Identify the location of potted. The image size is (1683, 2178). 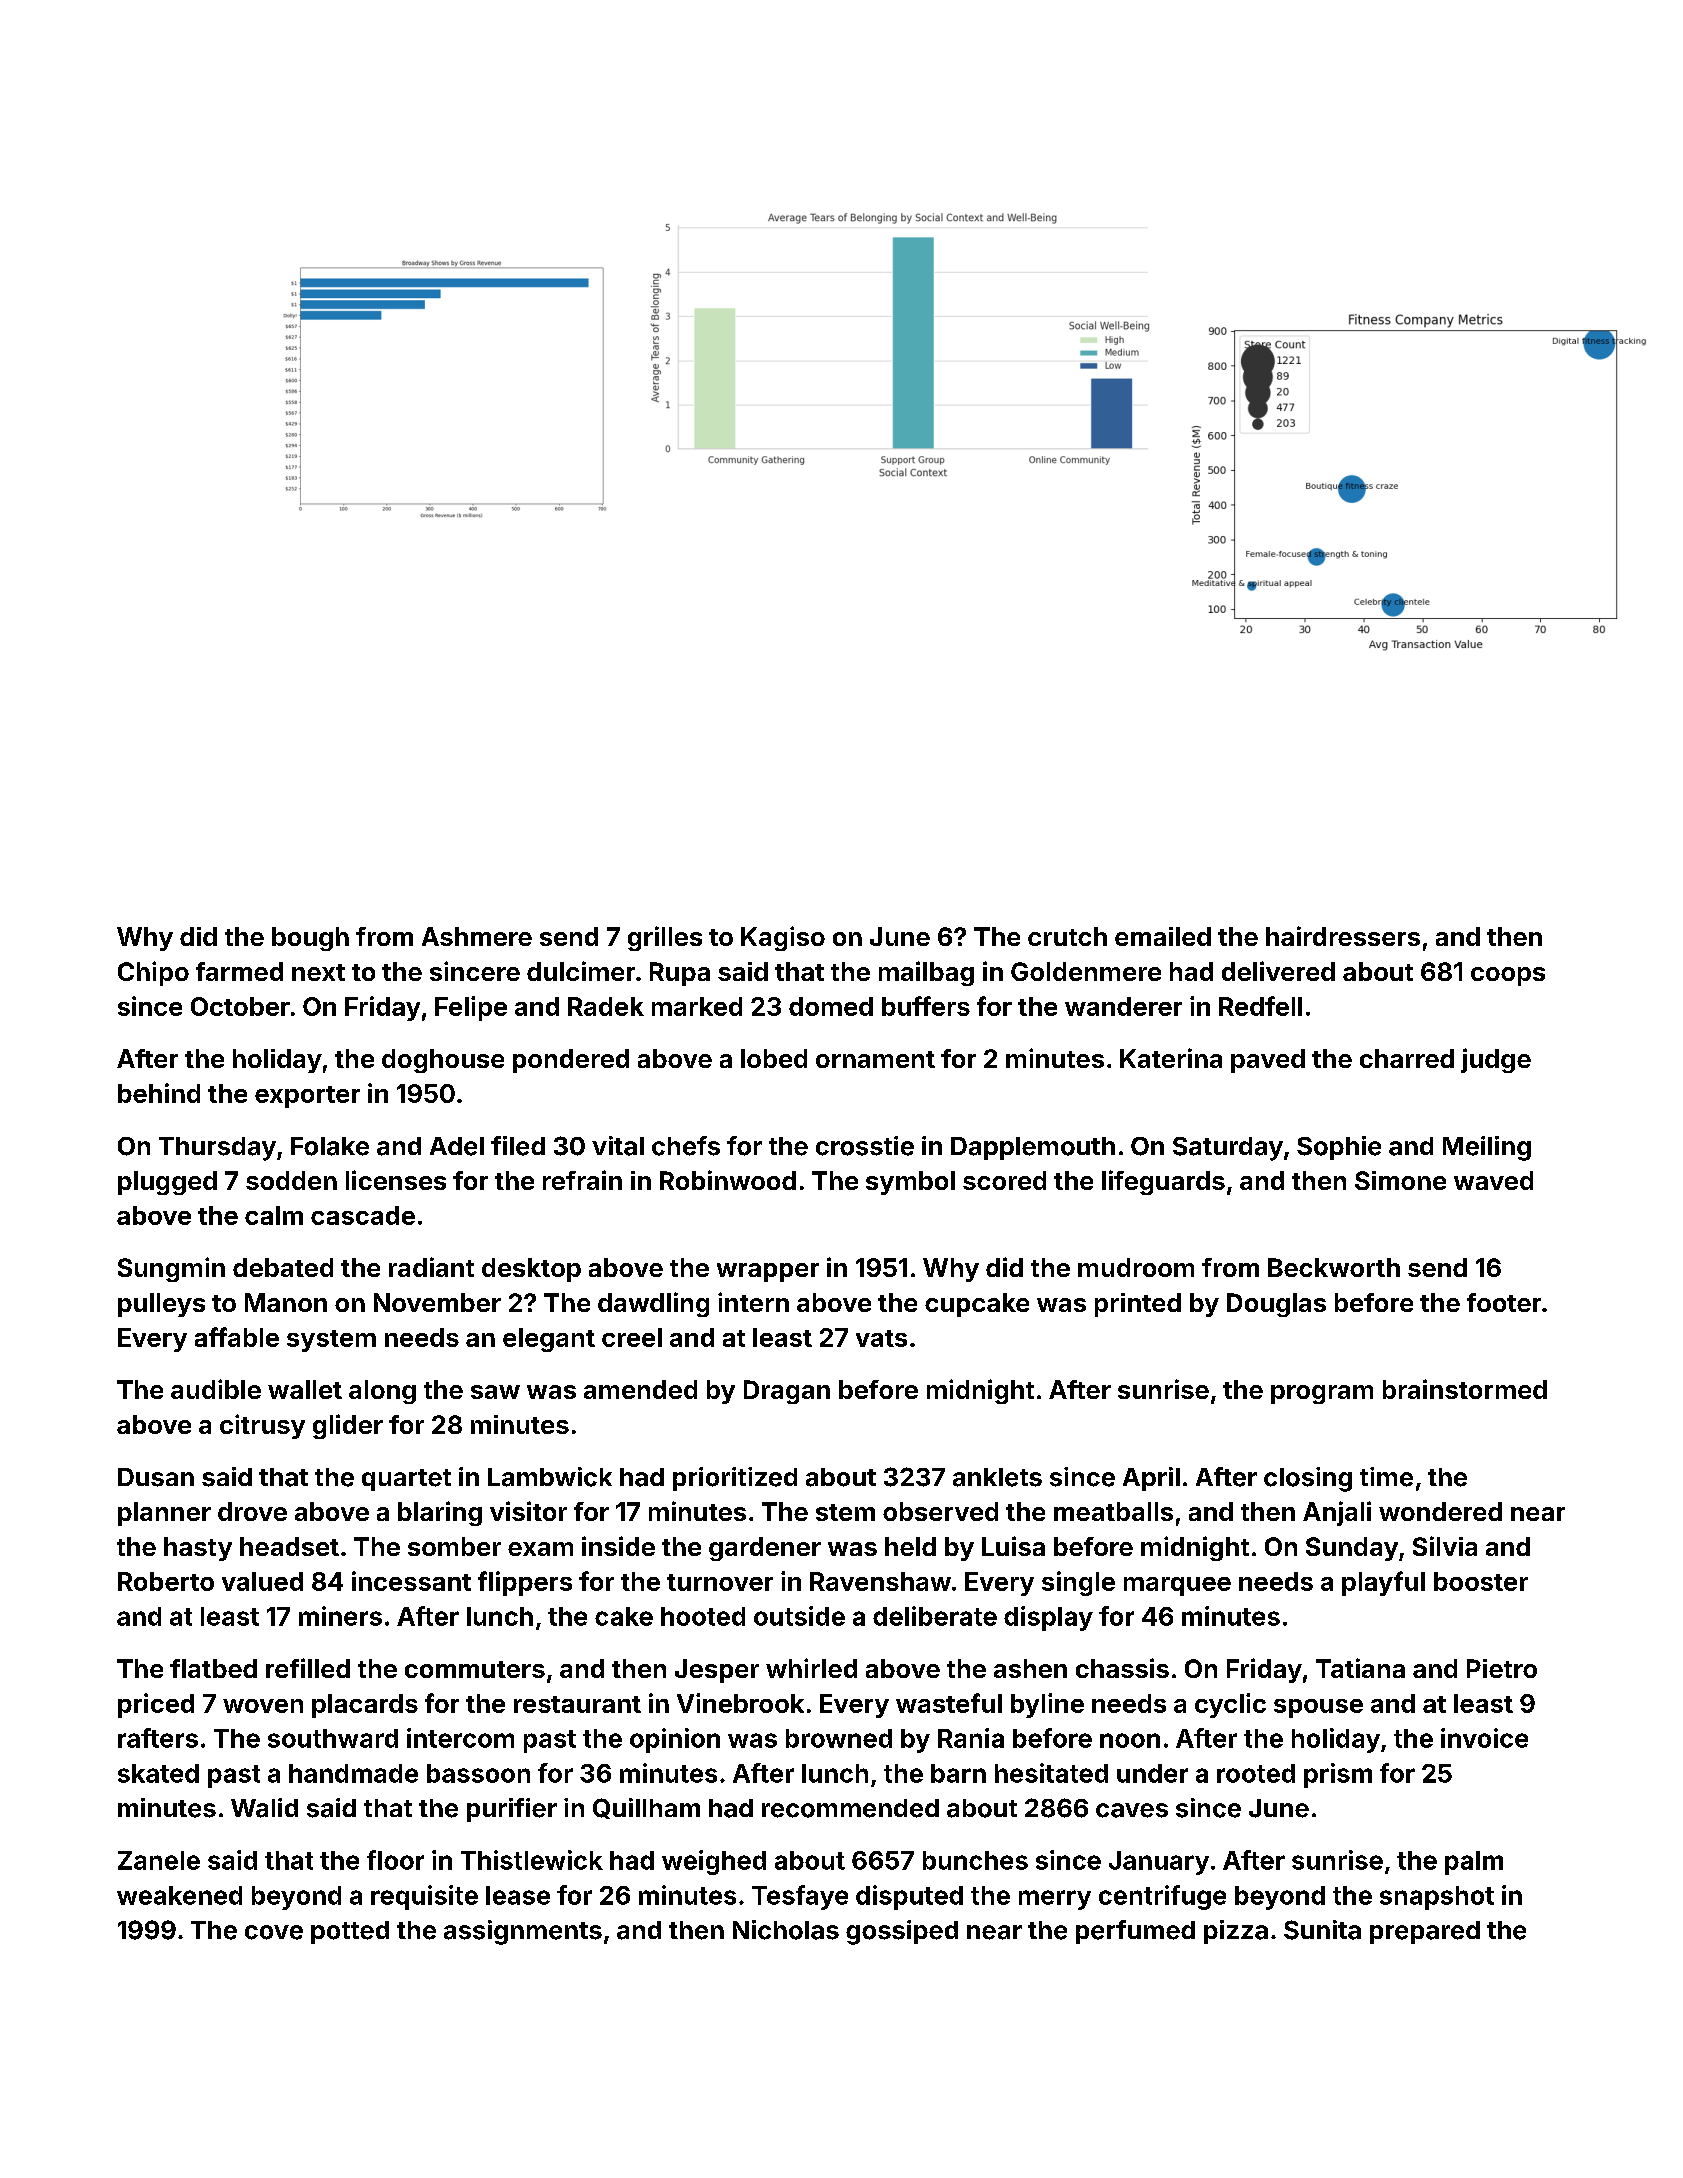
(350, 1932).
